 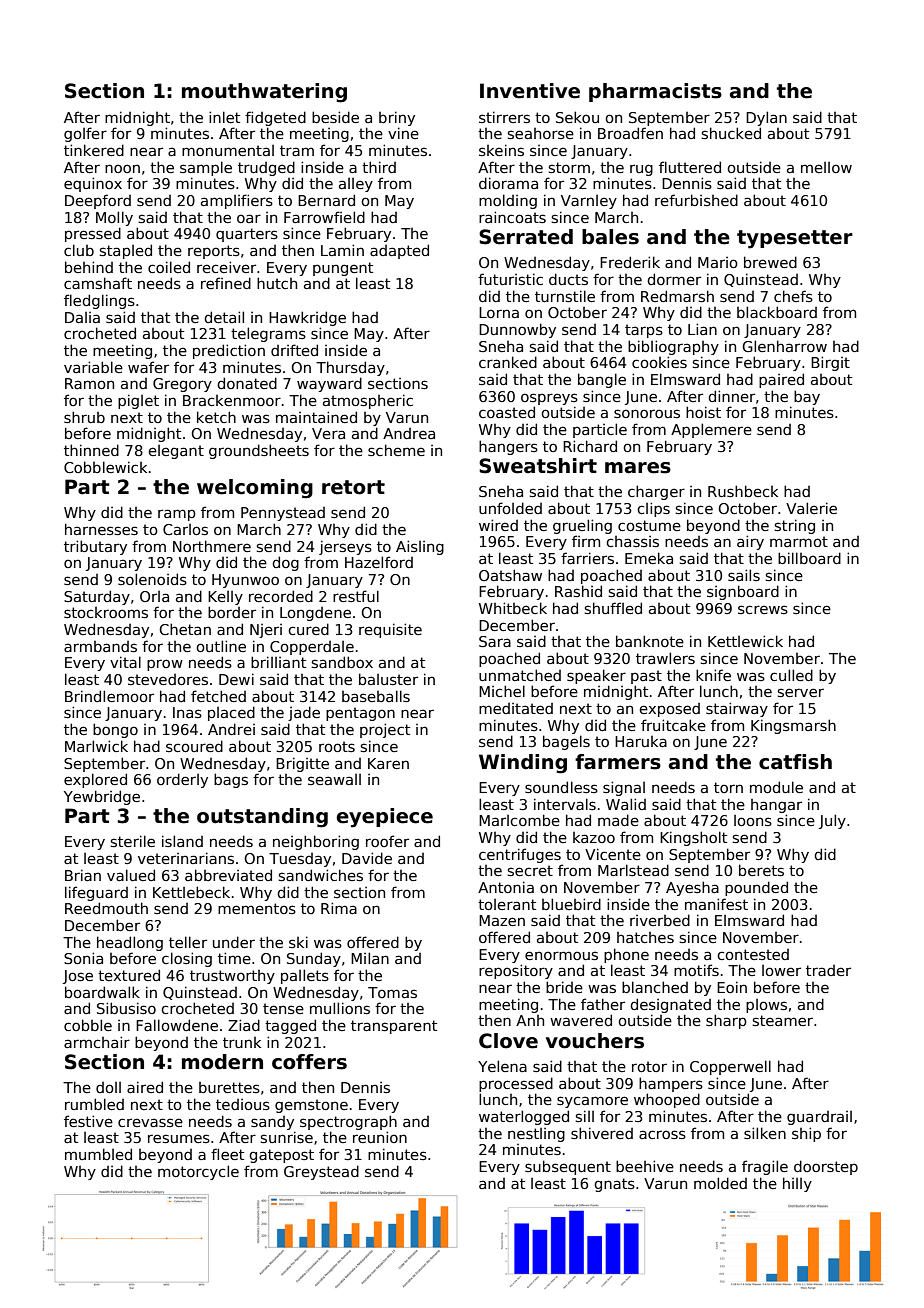 What do you see at coordinates (122, 168) in the screenshot?
I see `noon` at bounding box center [122, 168].
